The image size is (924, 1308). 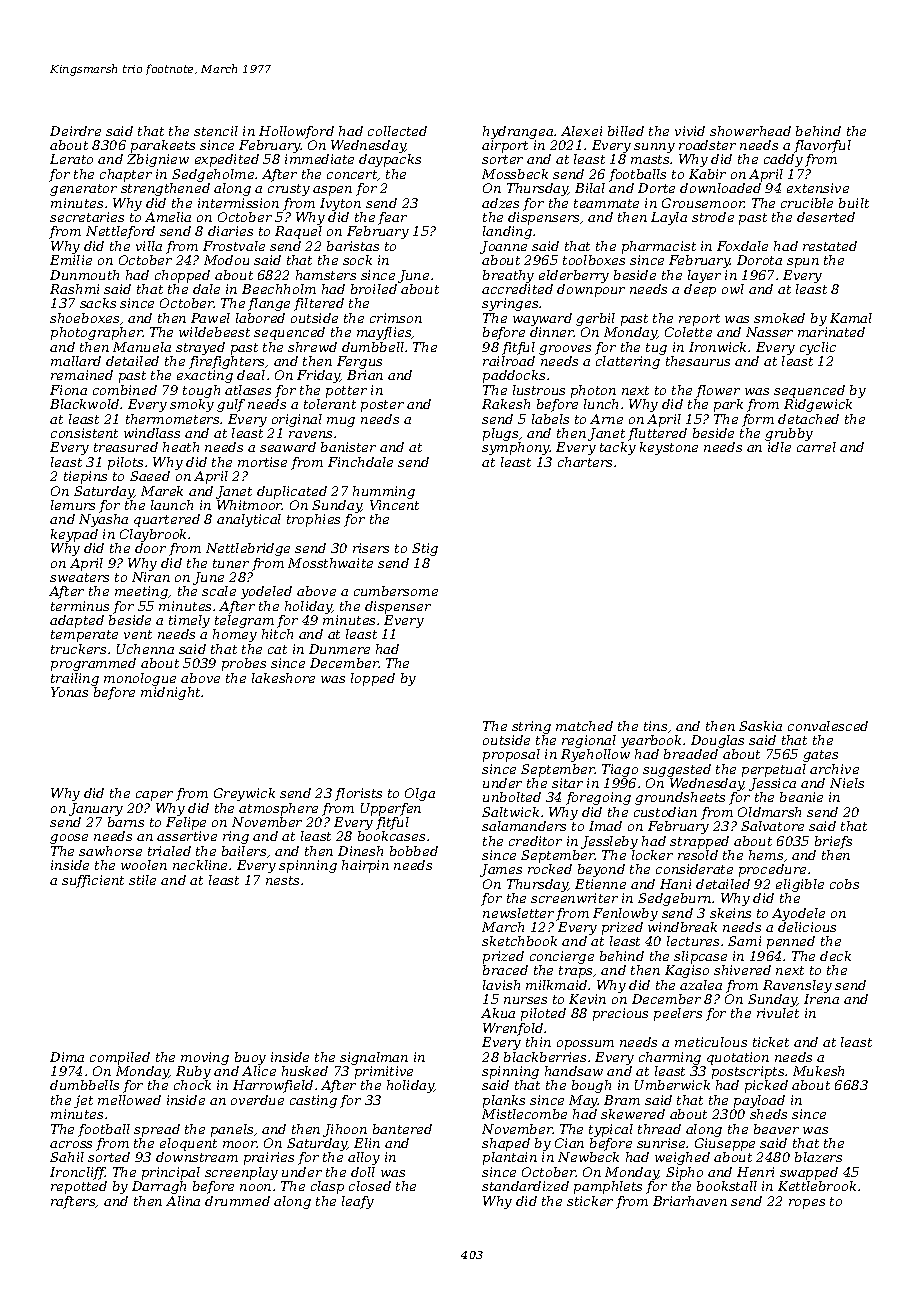 What do you see at coordinates (500, 434) in the page?
I see `plugs` at bounding box center [500, 434].
